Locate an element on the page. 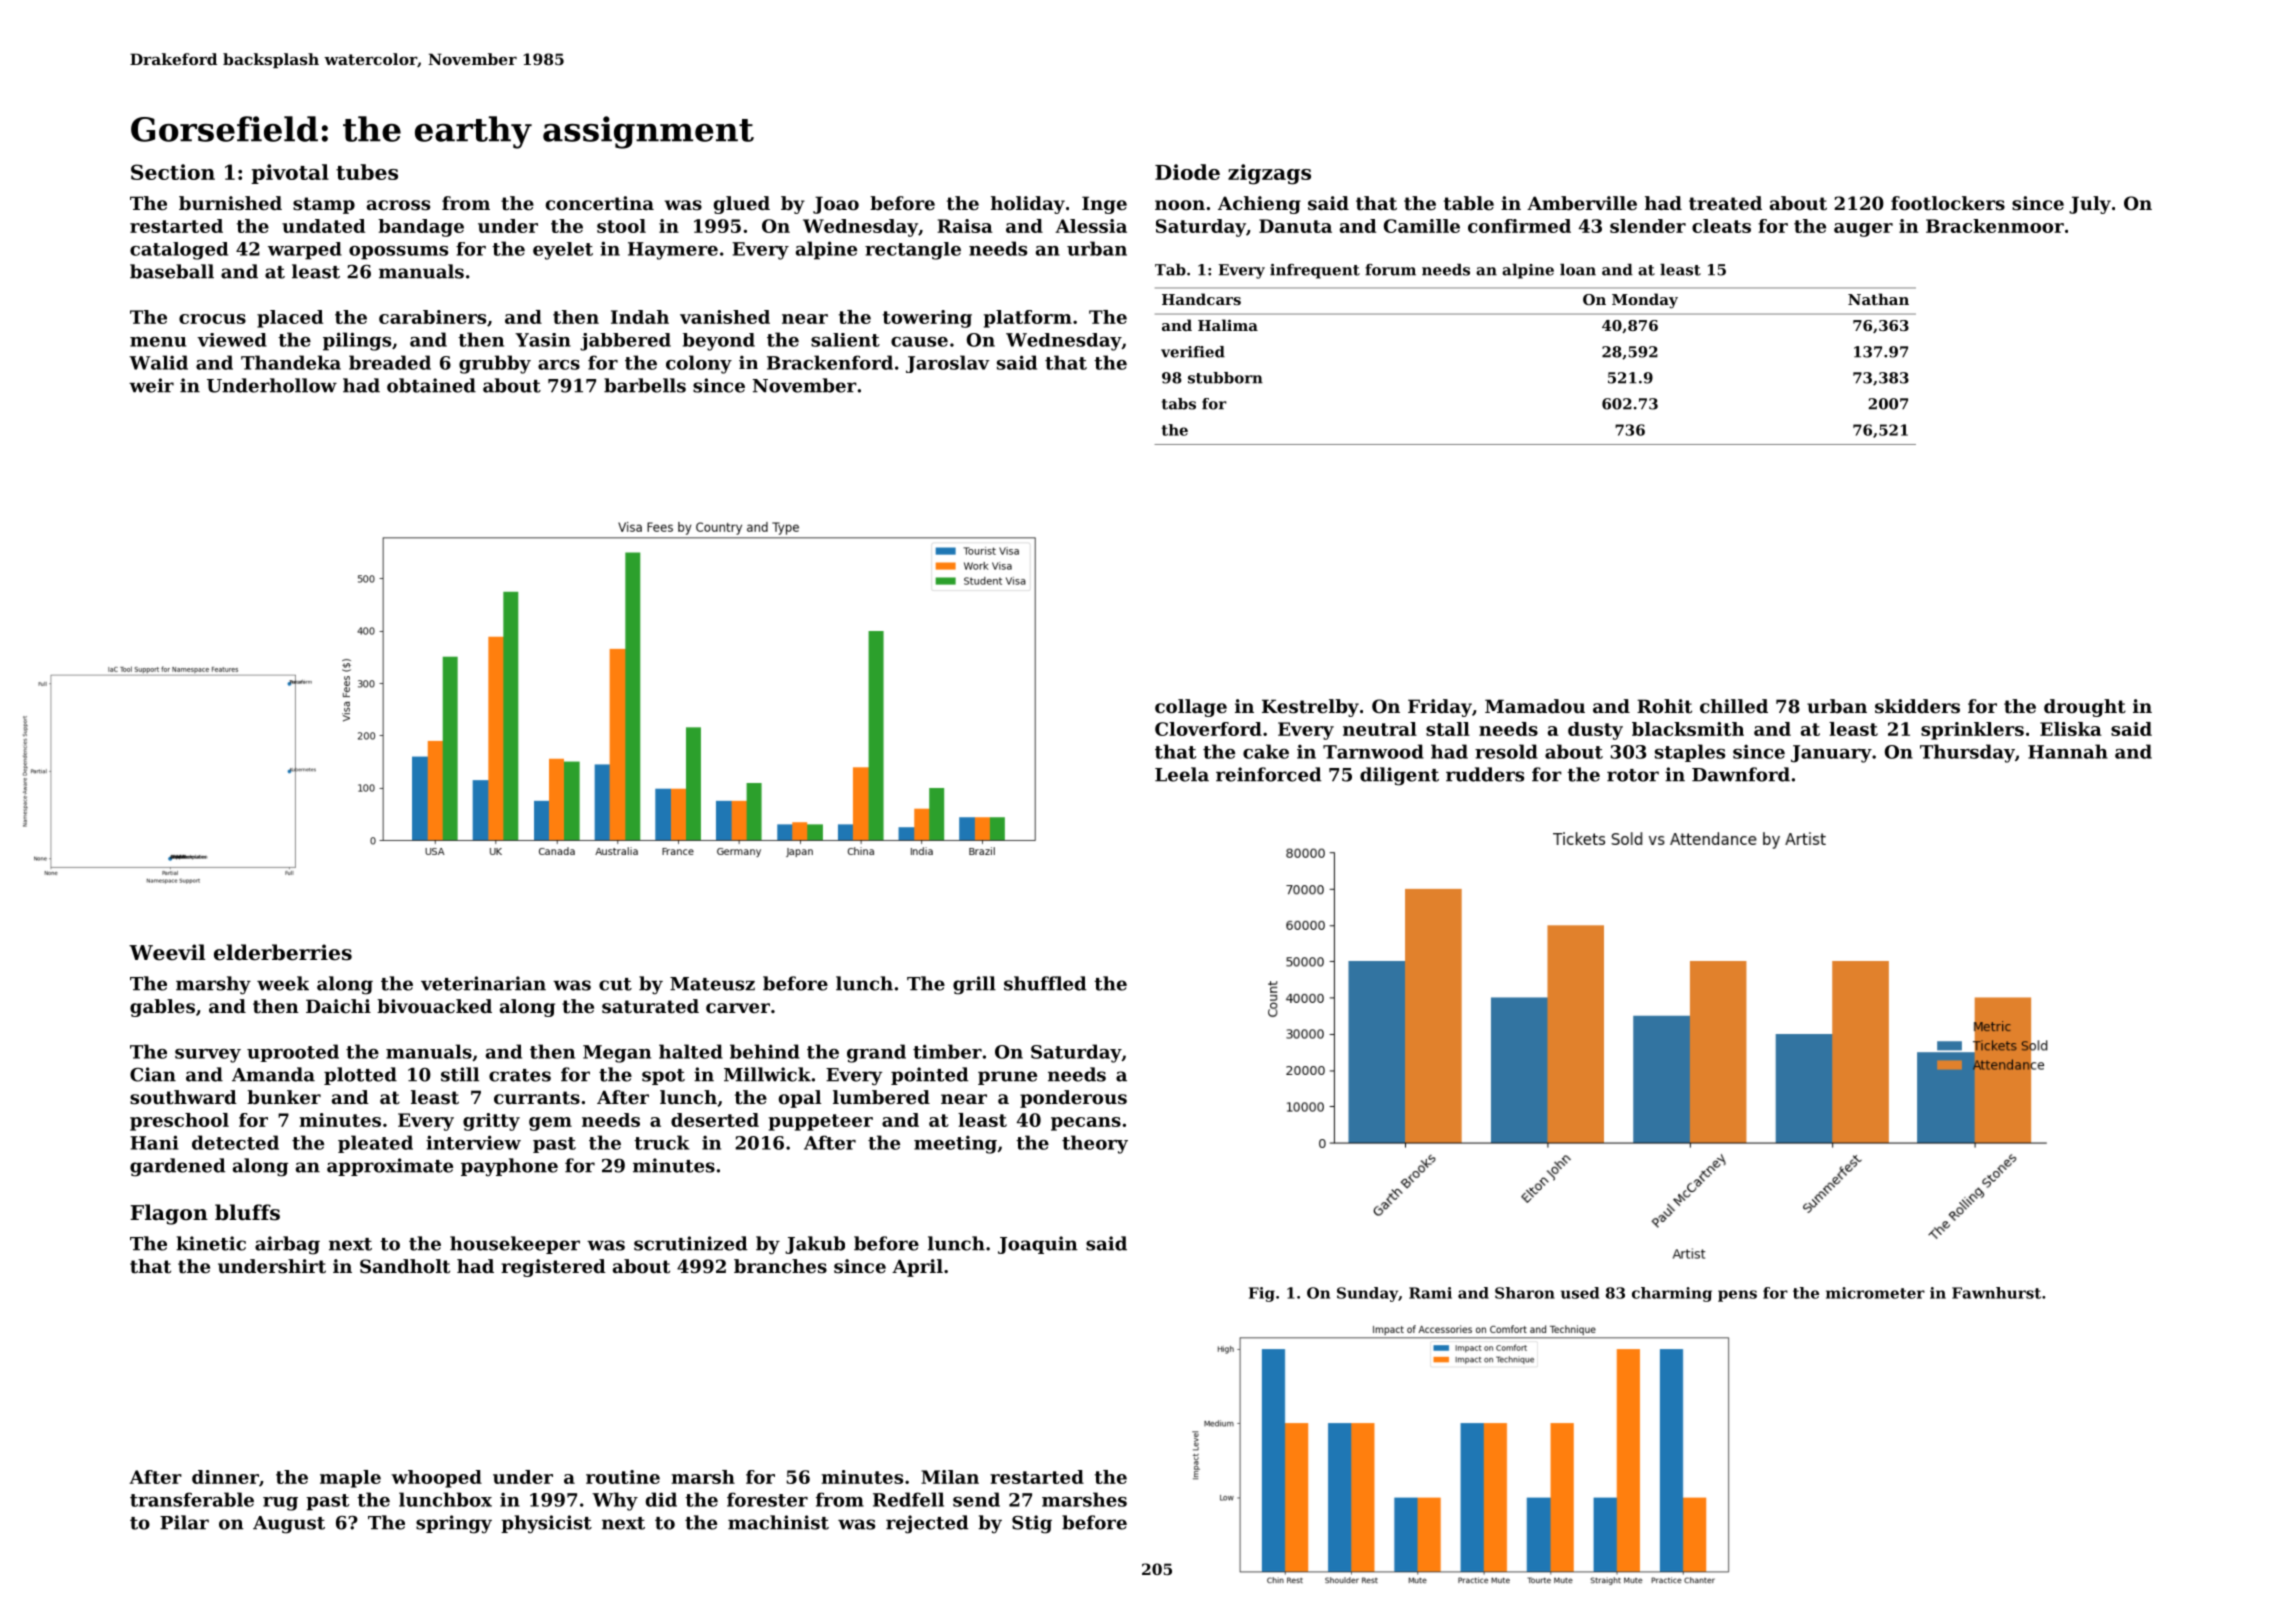 The height and width of the image is (1614, 2282). Joaquin is located at coordinates (1038, 1245).
